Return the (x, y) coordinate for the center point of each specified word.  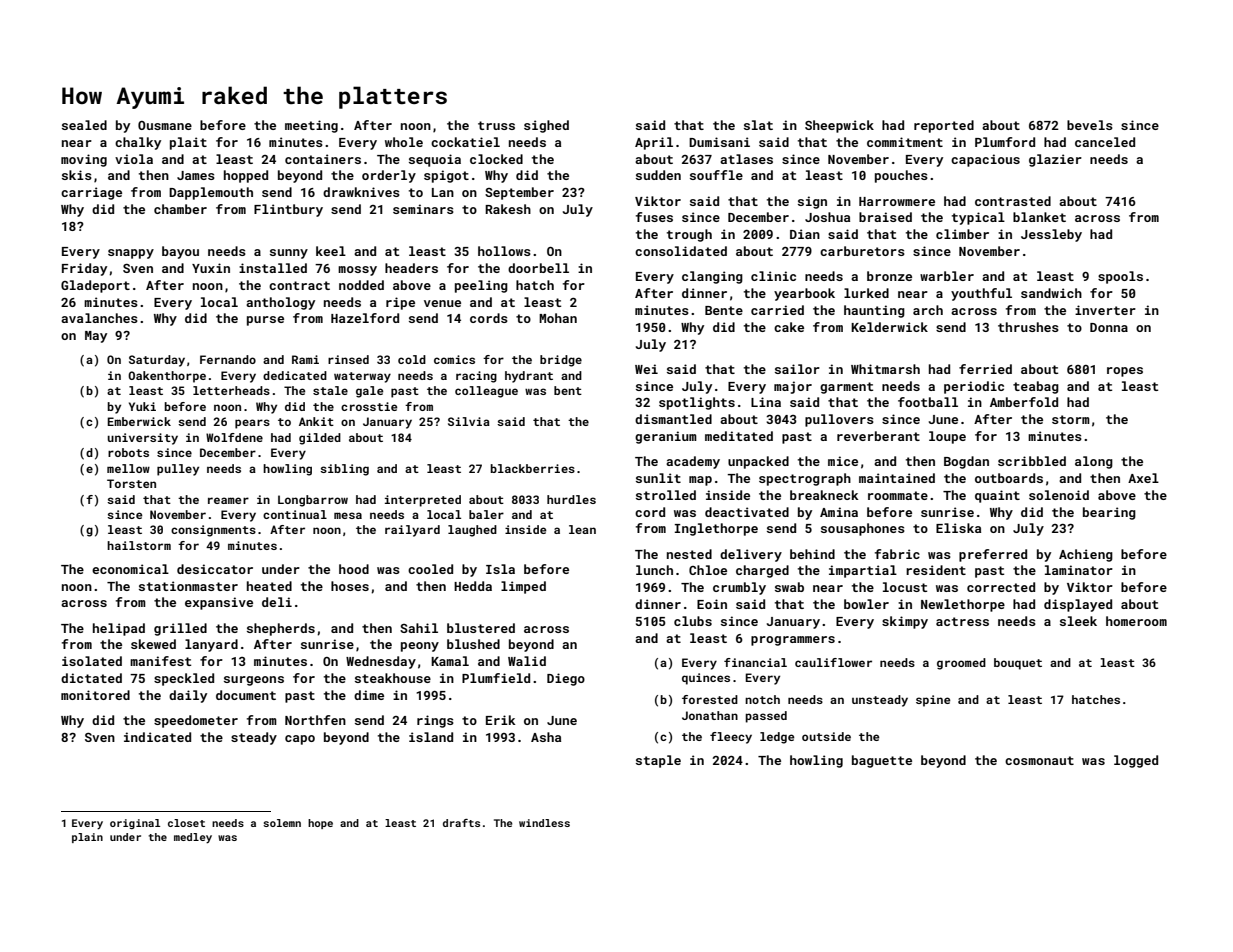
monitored (95, 695)
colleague (486, 392)
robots (128, 452)
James (196, 175)
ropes (1125, 372)
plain (87, 838)
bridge (561, 361)
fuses (654, 217)
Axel (1143, 478)
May (96, 337)
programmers (793, 641)
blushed (473, 644)
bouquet (1018, 664)
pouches (901, 176)
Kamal (450, 661)
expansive (219, 603)
